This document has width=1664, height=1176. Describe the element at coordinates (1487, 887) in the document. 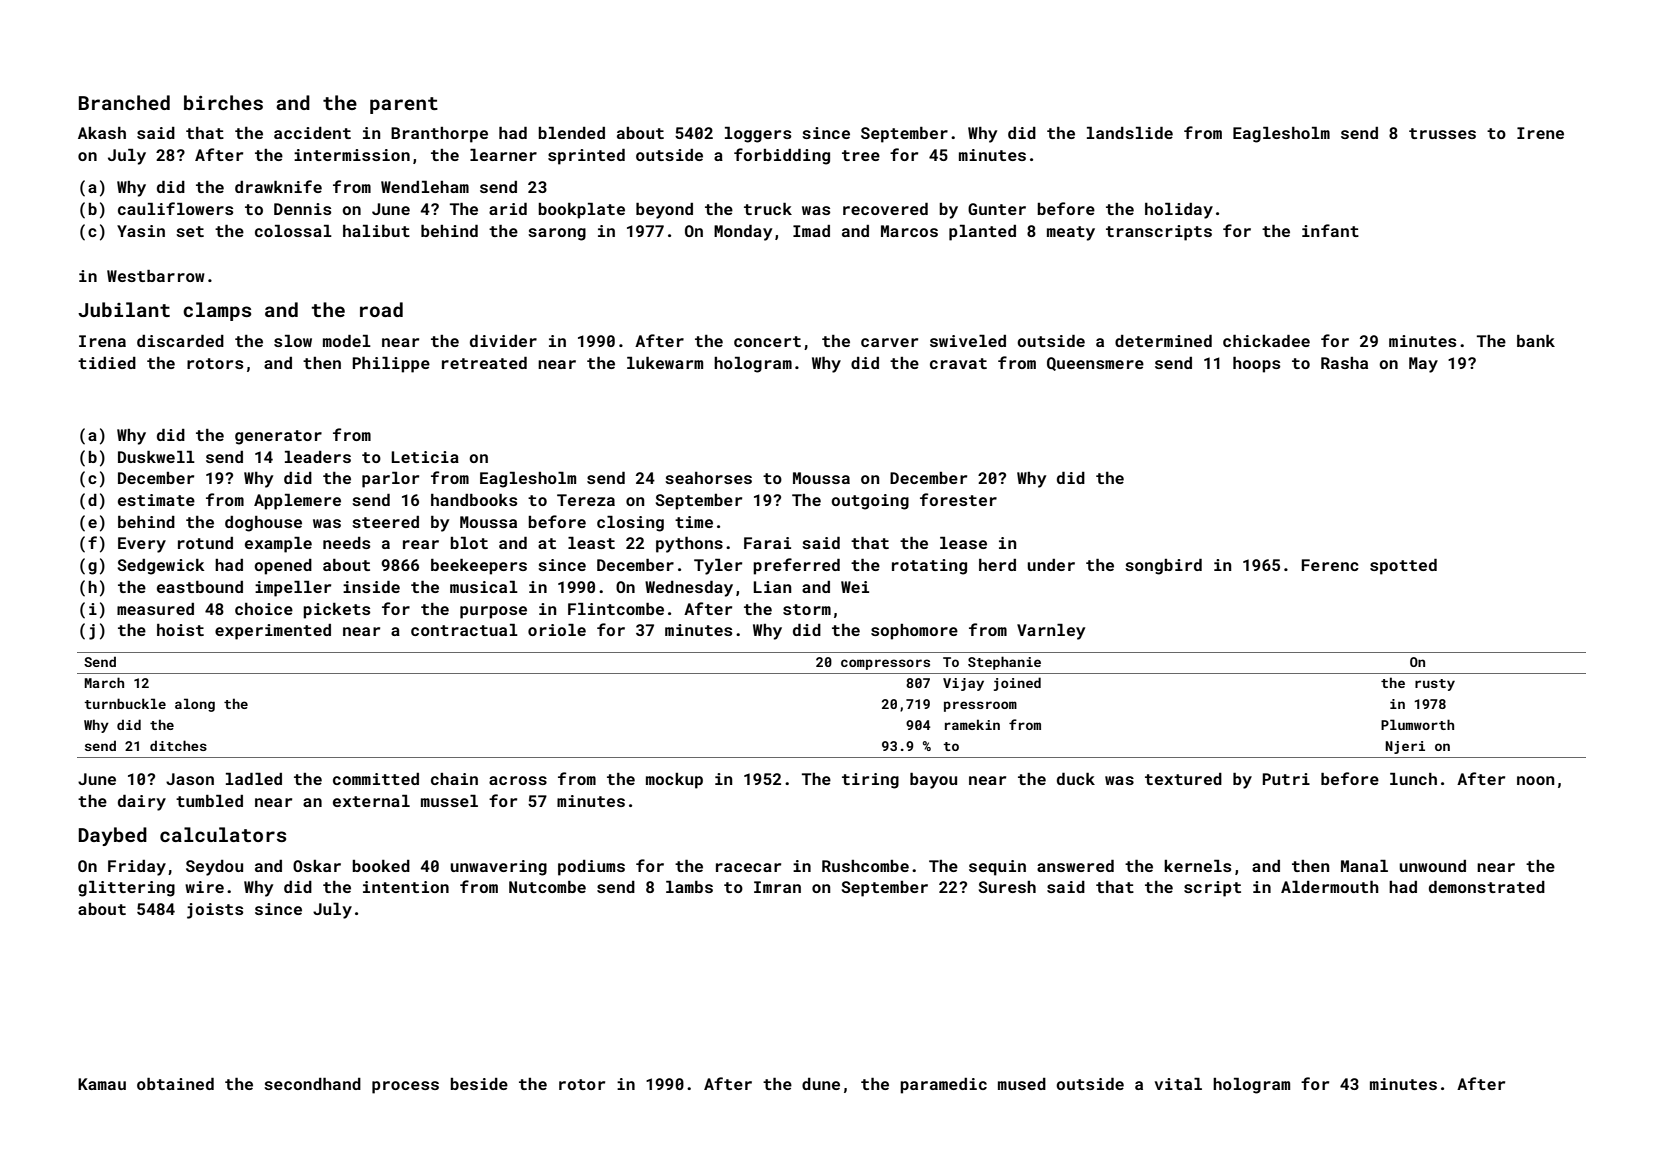

I see `demonstrated` at that location.
